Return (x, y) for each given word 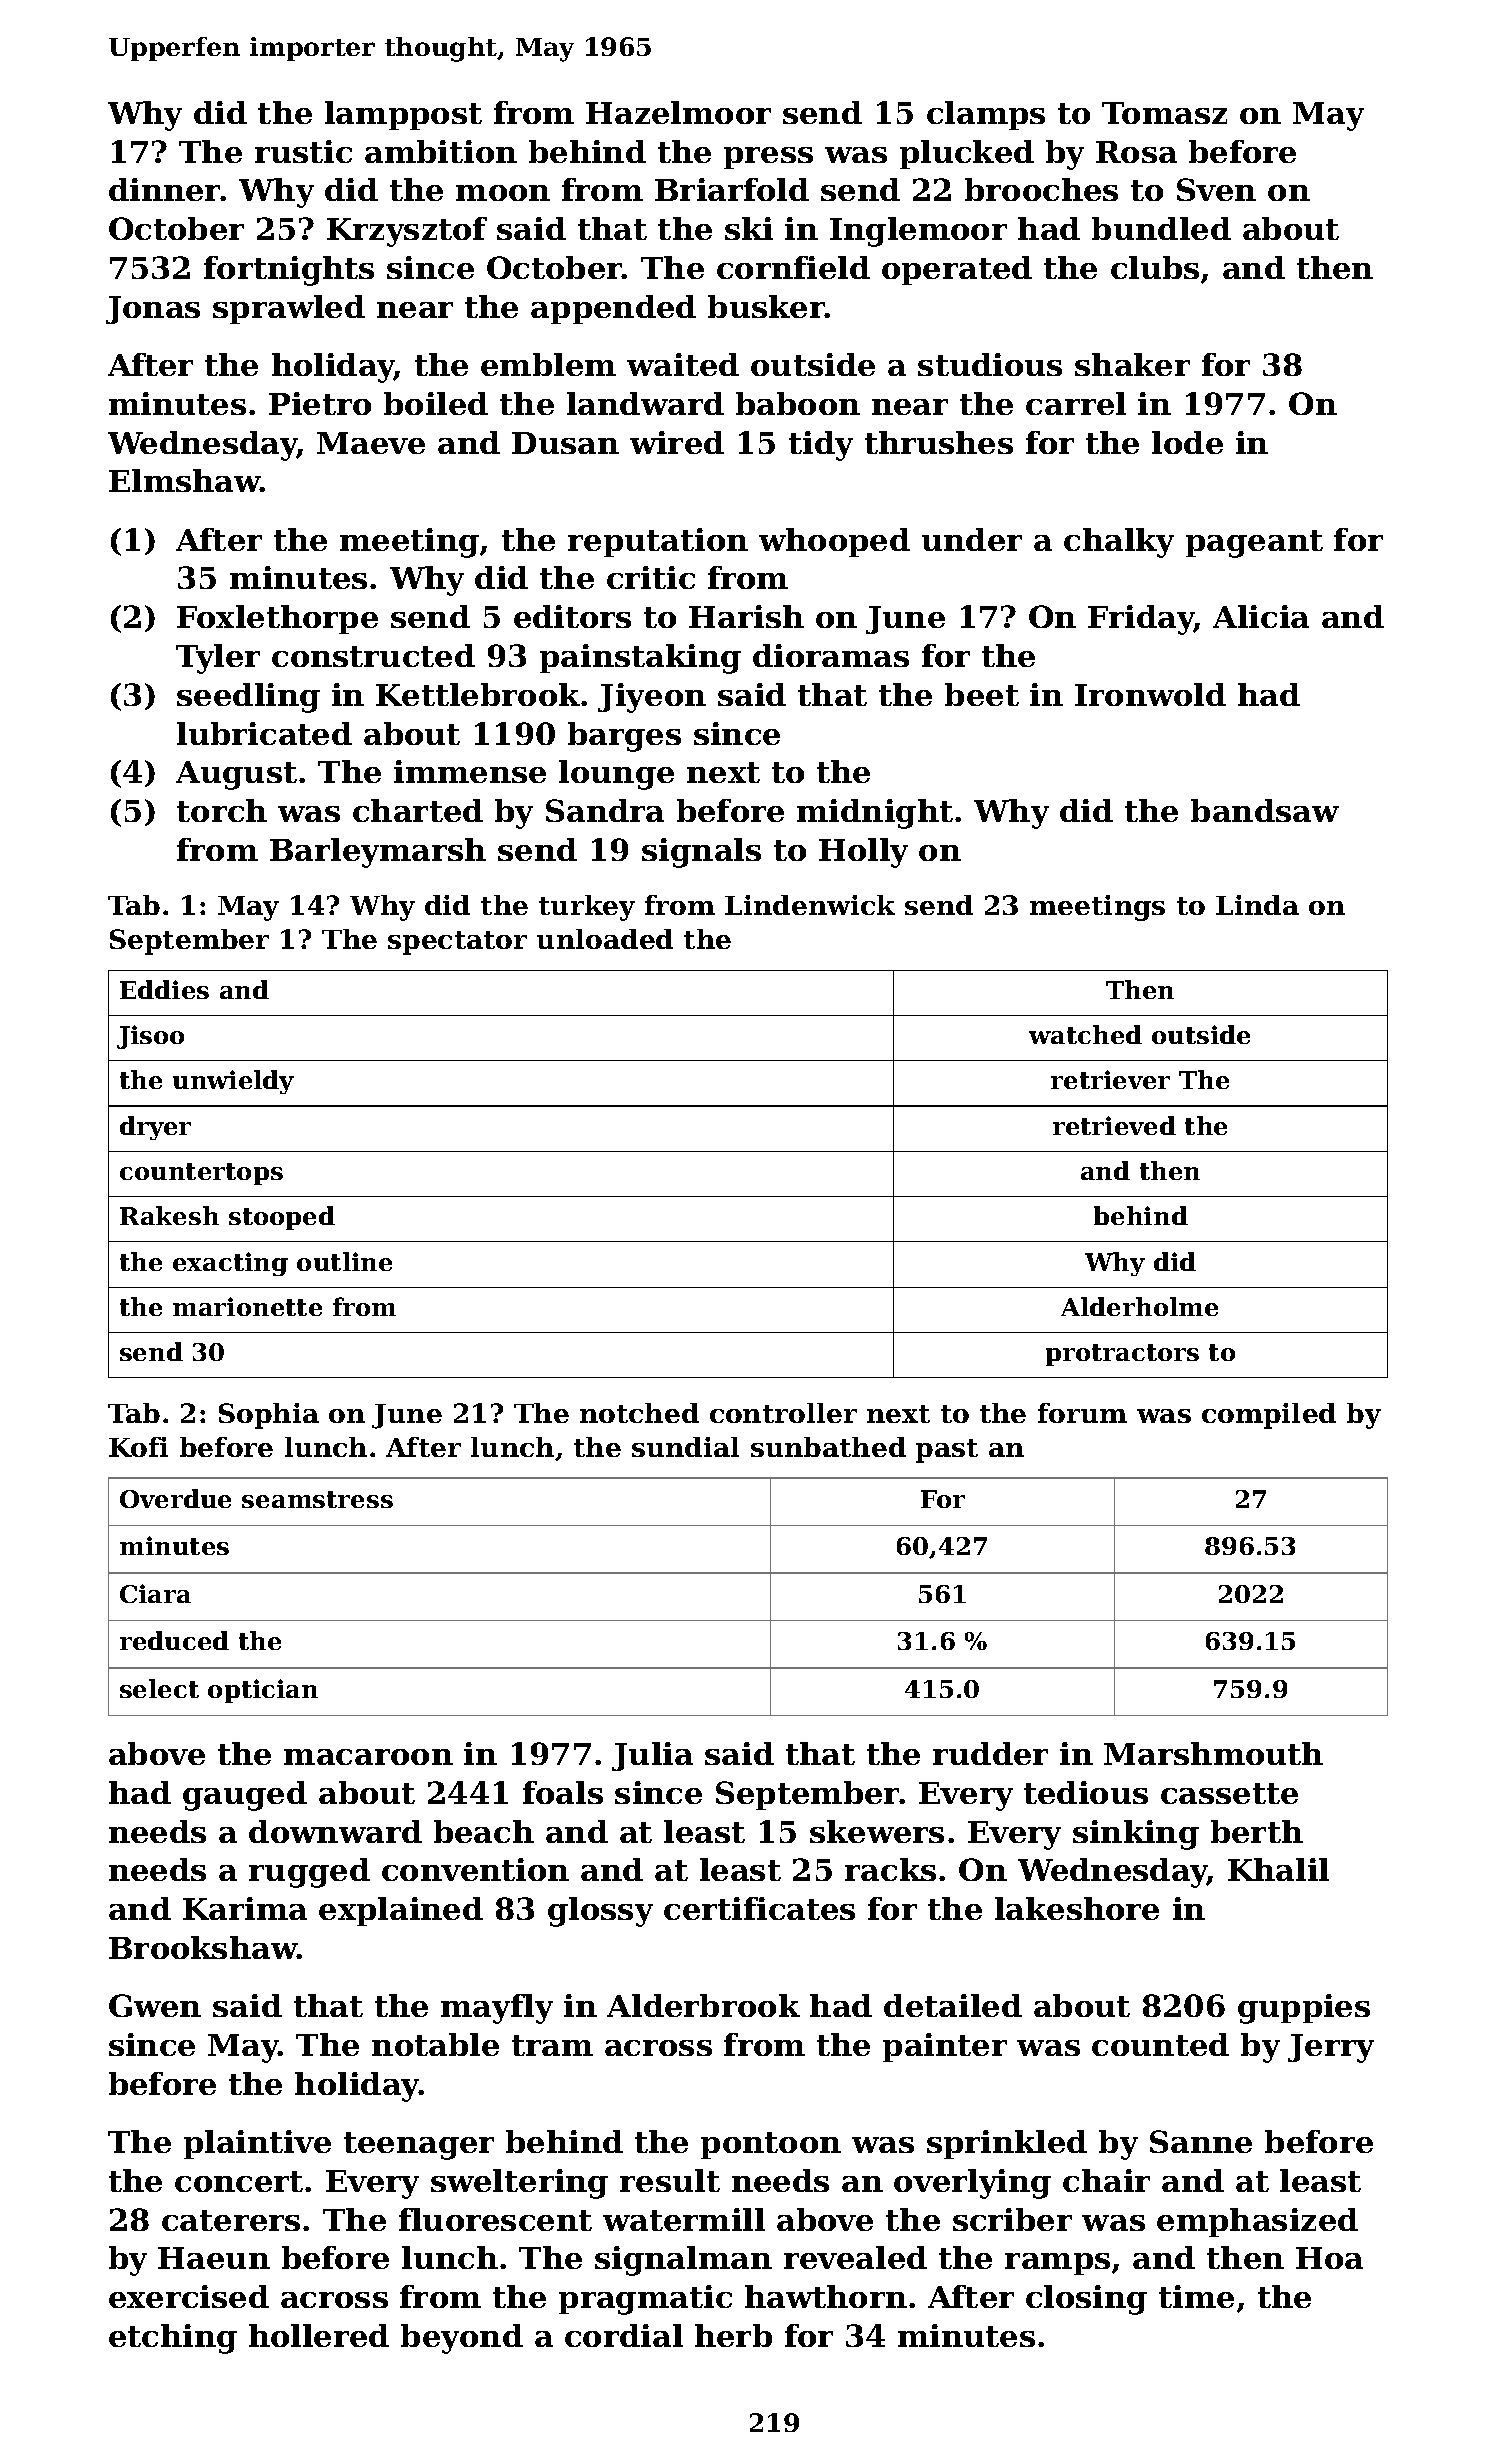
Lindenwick (810, 905)
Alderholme (1139, 1306)
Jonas (153, 310)
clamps (986, 115)
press (768, 158)
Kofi (138, 1447)
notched (639, 1413)
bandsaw (1265, 810)
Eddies (164, 989)
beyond (462, 2339)
